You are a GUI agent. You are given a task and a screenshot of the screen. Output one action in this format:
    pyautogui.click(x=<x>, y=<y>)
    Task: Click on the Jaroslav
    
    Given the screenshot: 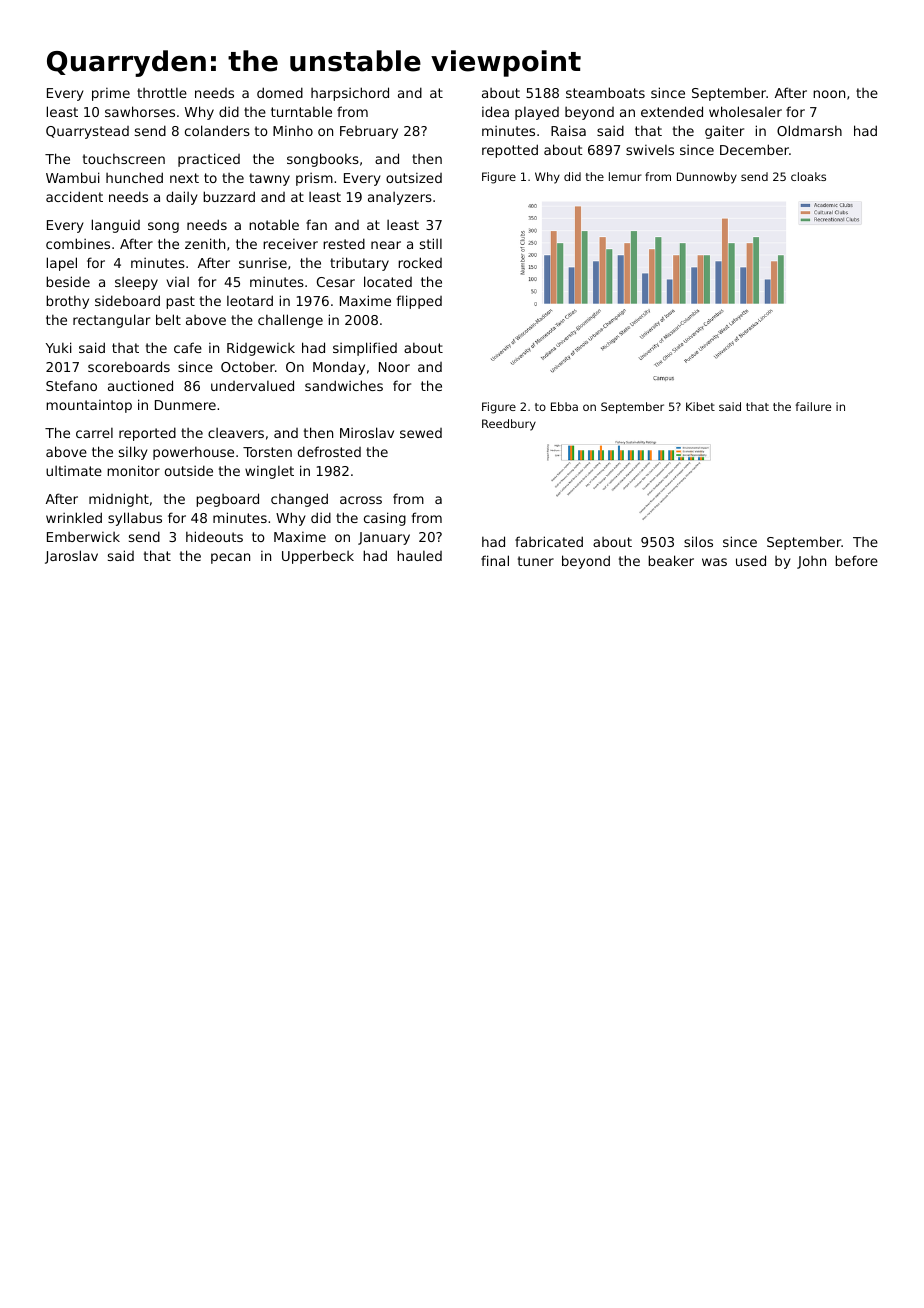 What is the action you would take?
    pyautogui.click(x=71, y=557)
